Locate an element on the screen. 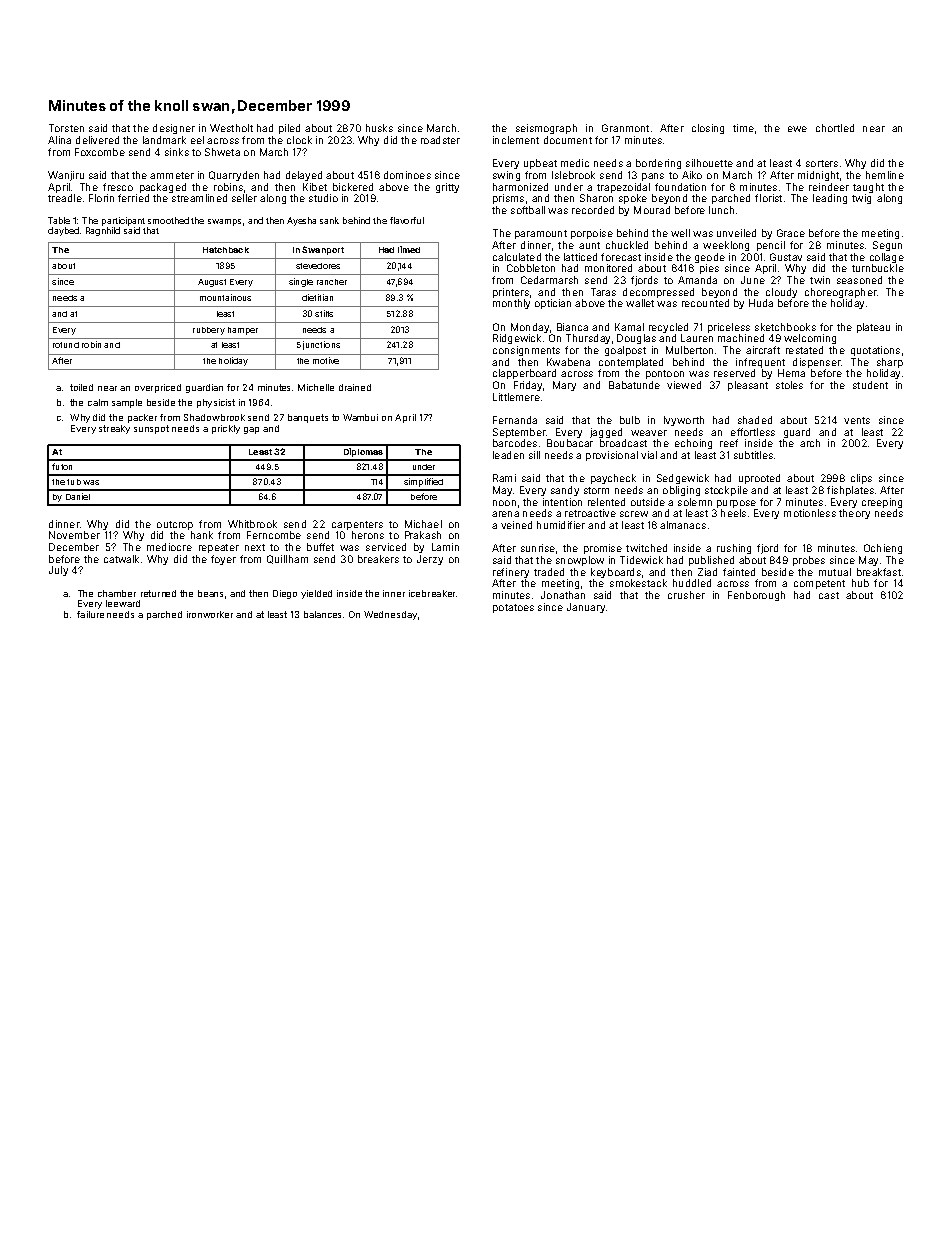 The height and width of the screenshot is (1233, 952). outcrop is located at coordinates (175, 525).
